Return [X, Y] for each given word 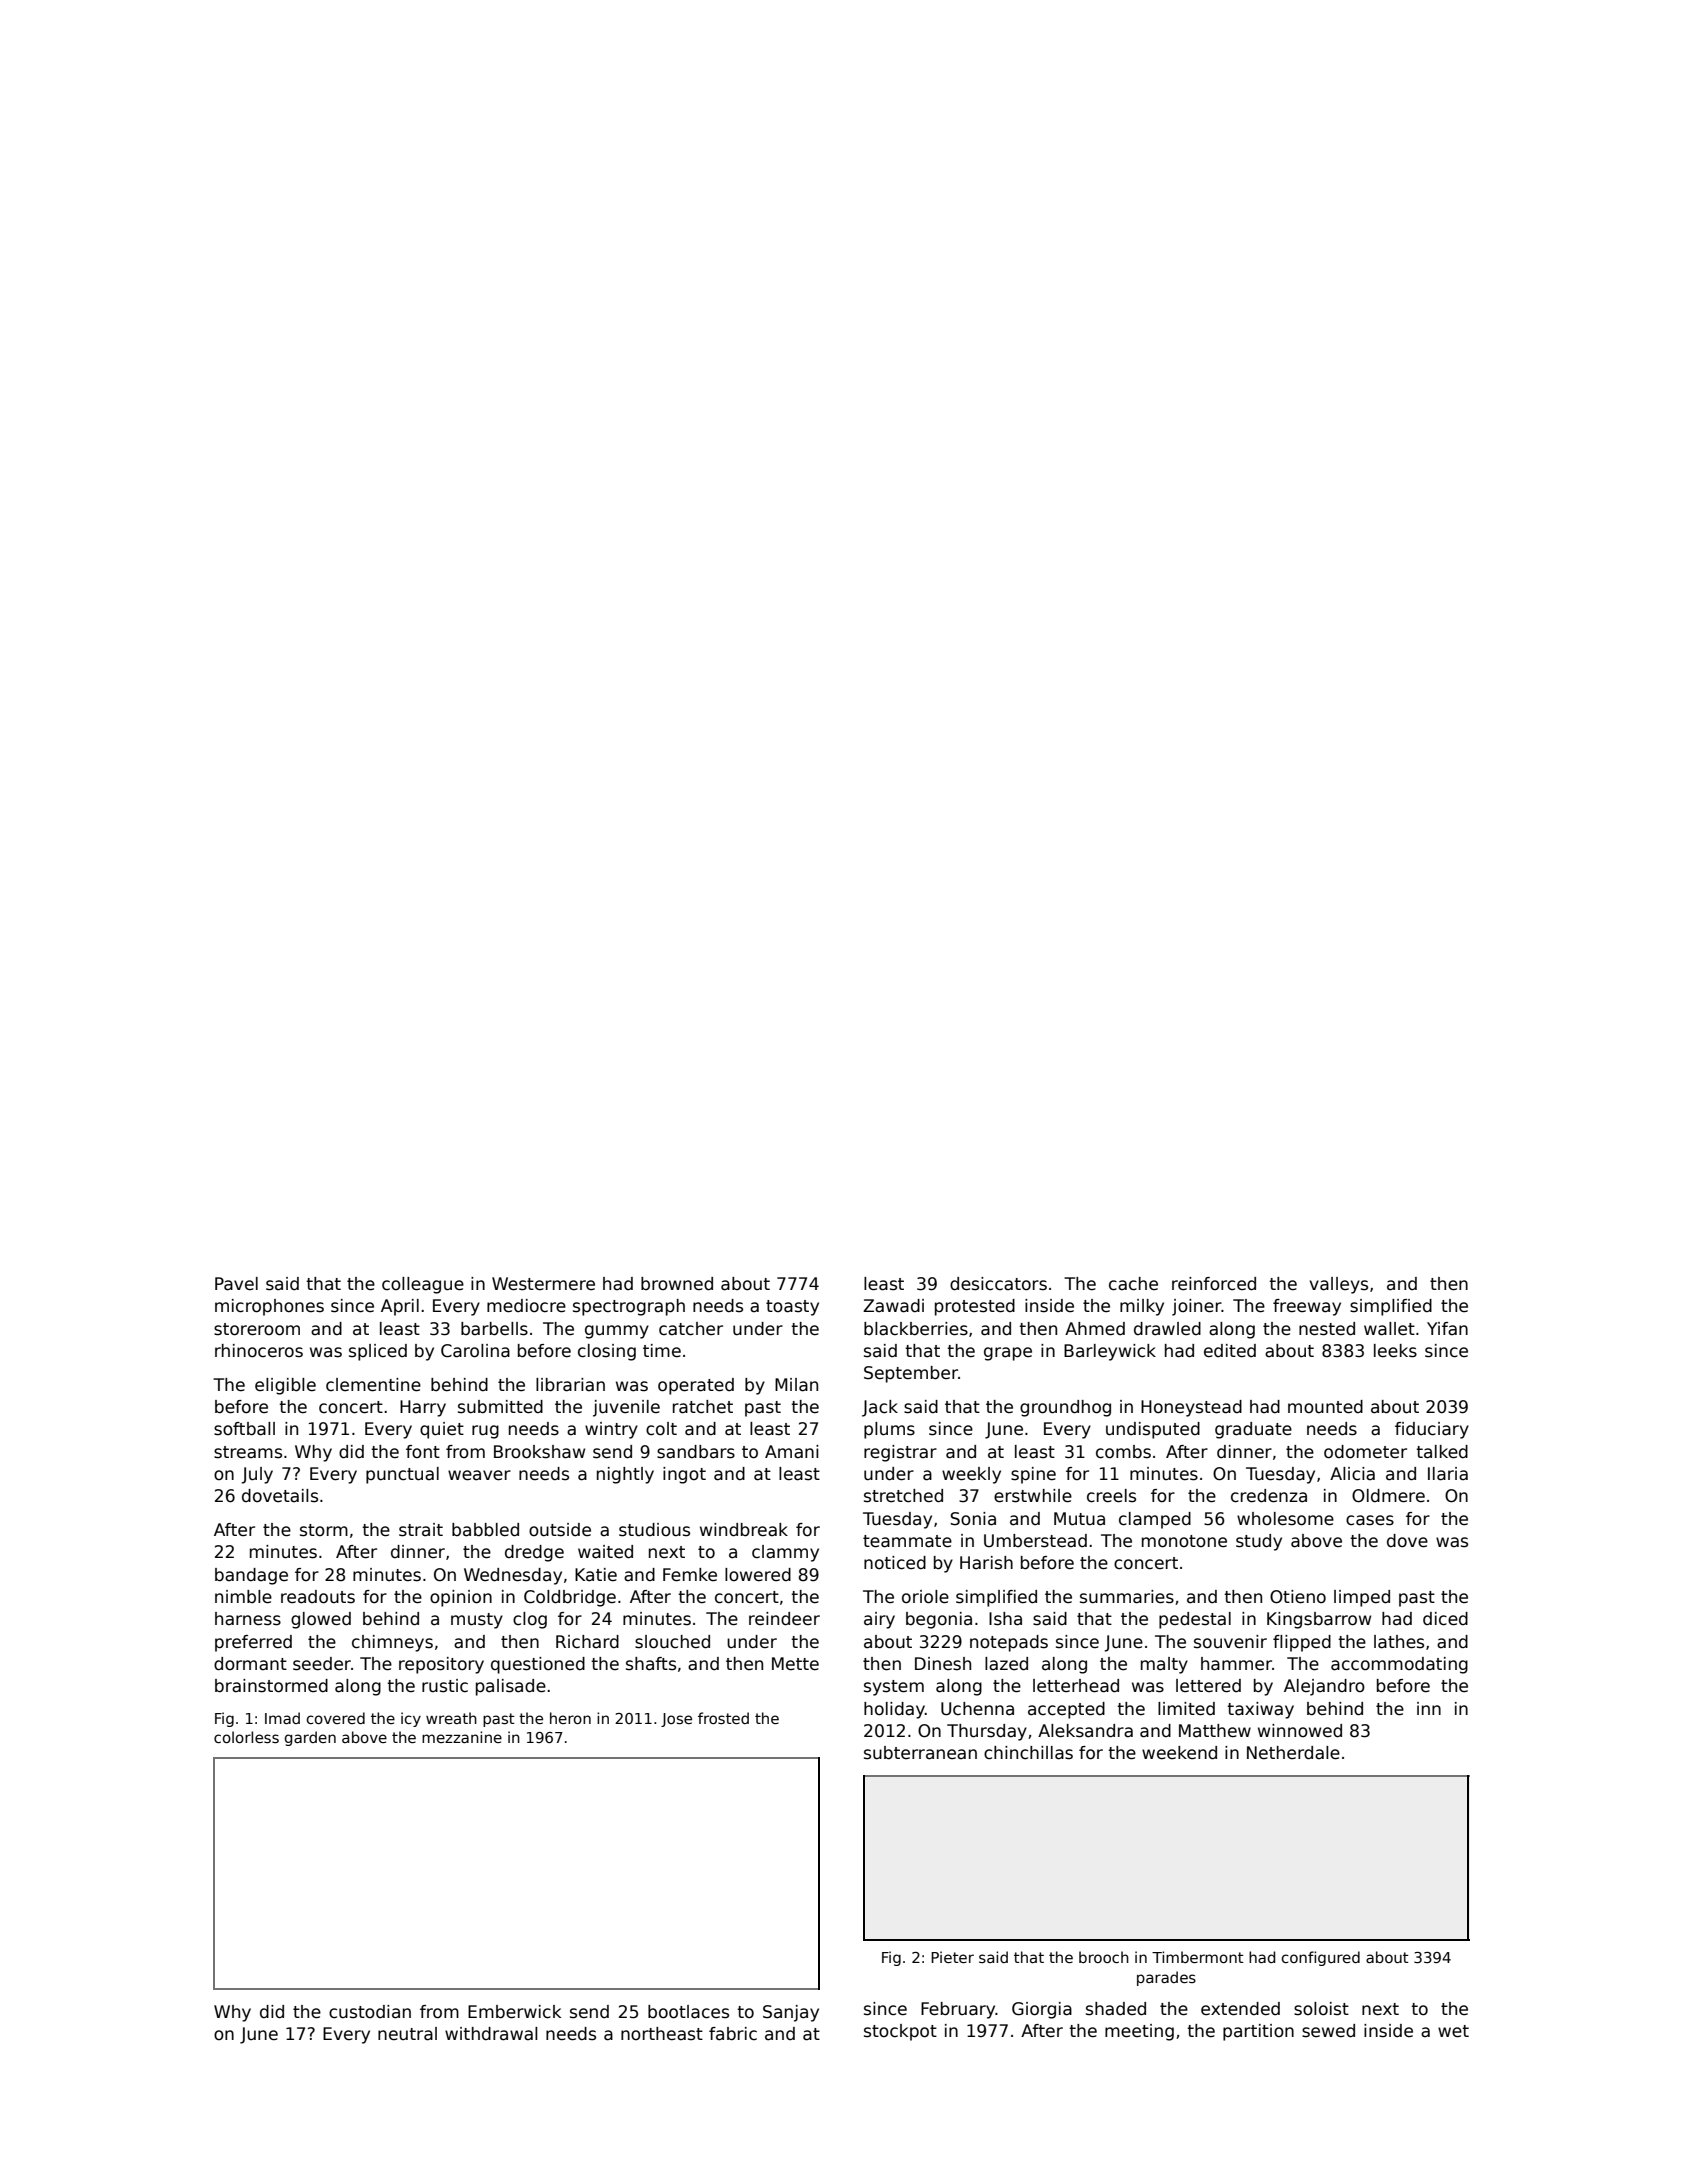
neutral [407, 2034]
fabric [733, 2034]
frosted [723, 1718]
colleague [423, 1285]
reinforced [1214, 1284]
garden [310, 1738]
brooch [1104, 1957]
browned [677, 1284]
